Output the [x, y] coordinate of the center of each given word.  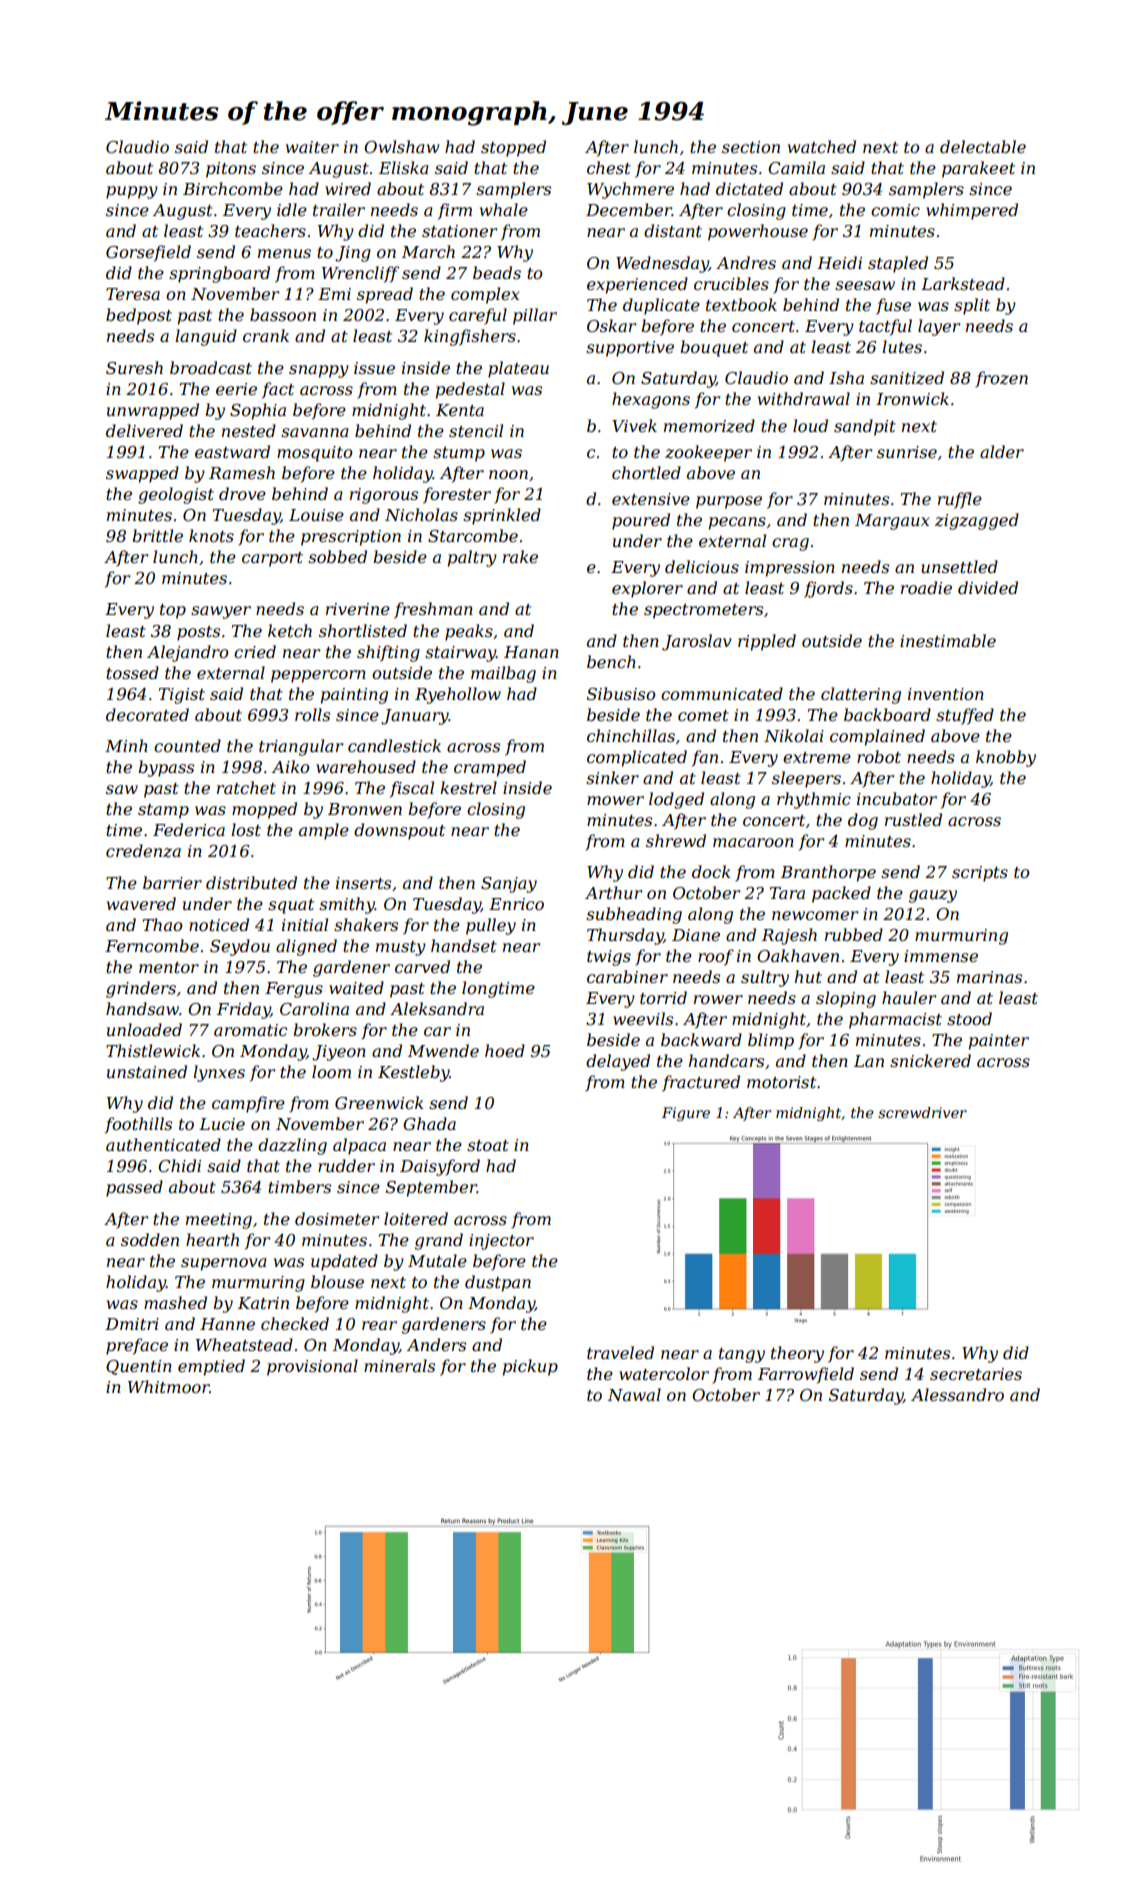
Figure [686, 1114]
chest [609, 167]
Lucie [222, 1124]
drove [242, 493]
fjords [828, 589]
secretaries [976, 1374]
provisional [312, 1367]
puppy [132, 192]
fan [705, 758]
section [751, 147]
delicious [702, 566]
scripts [980, 874]
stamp [163, 811]
